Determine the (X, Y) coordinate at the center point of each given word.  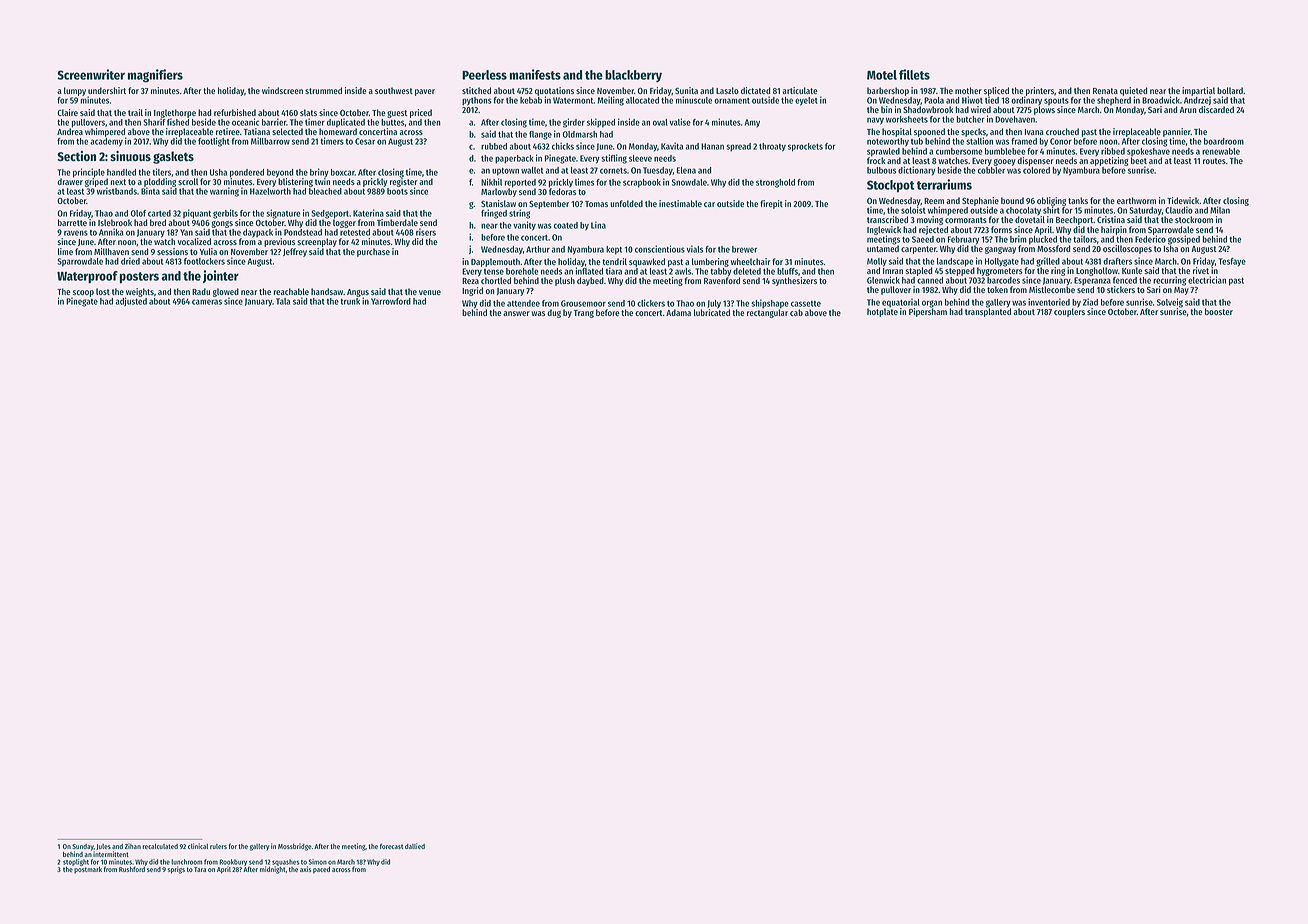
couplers (1069, 312)
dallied (415, 846)
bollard (1230, 90)
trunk (350, 301)
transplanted (988, 312)
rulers (218, 846)
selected (287, 131)
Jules (103, 847)
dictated (756, 90)
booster (1219, 311)
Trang (584, 314)
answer (516, 313)
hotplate (882, 312)
